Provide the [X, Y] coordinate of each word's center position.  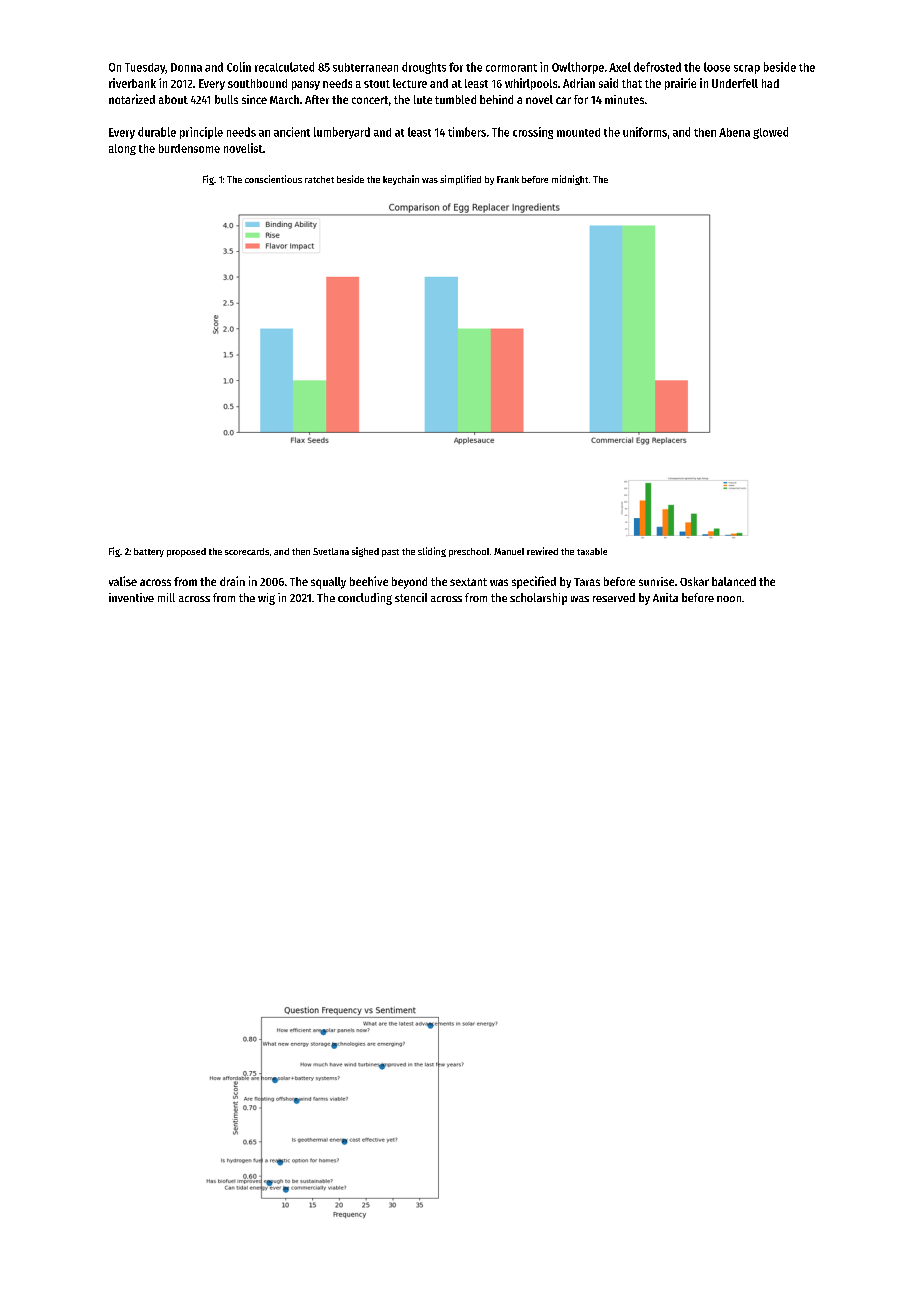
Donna [186, 67]
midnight [570, 180]
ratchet [319, 179]
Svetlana [331, 551]
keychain [401, 180]
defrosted [657, 67]
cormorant [511, 68]
